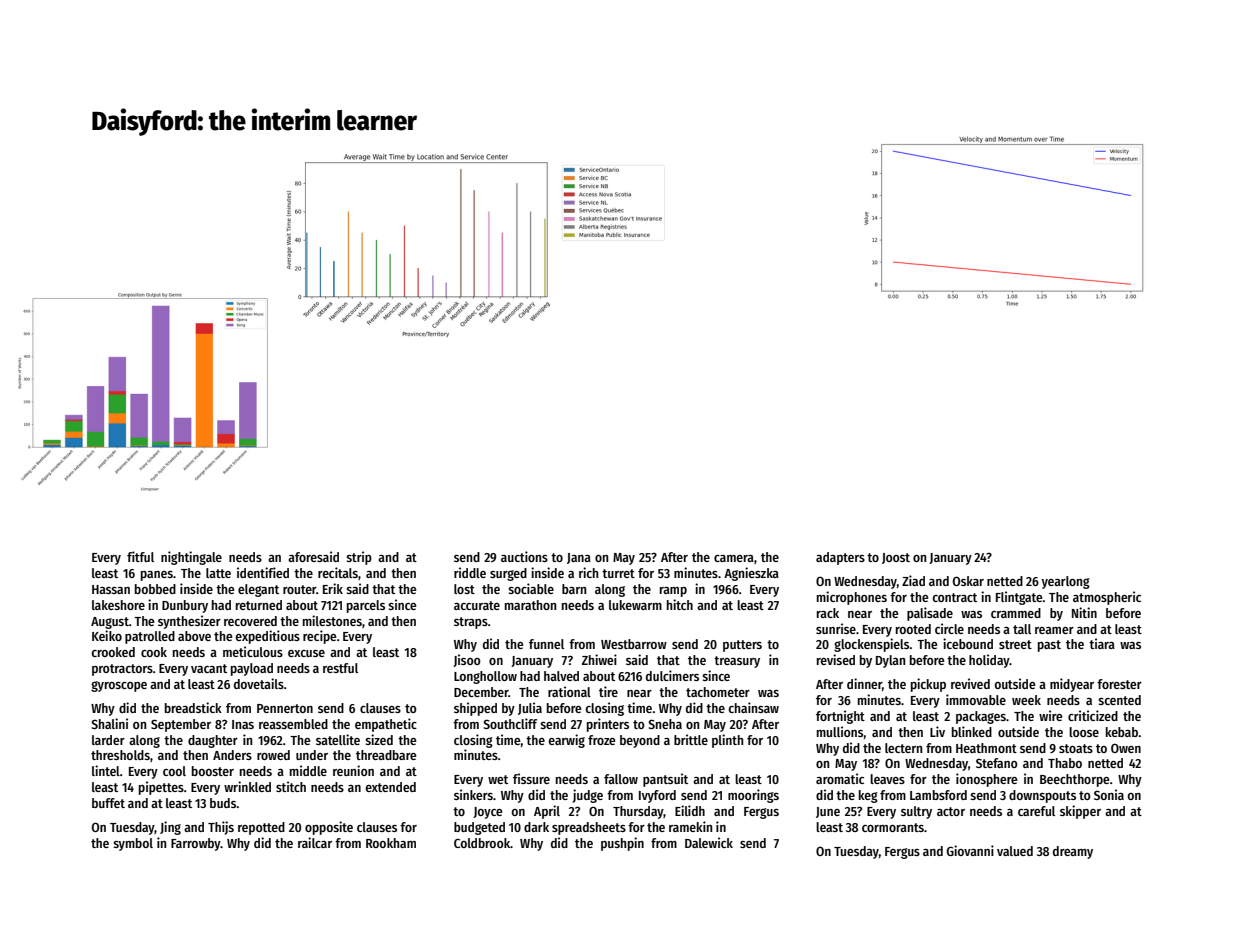 This screenshot has width=1233, height=952. Describe the element at coordinates (108, 803) in the screenshot. I see `buffet` at that location.
